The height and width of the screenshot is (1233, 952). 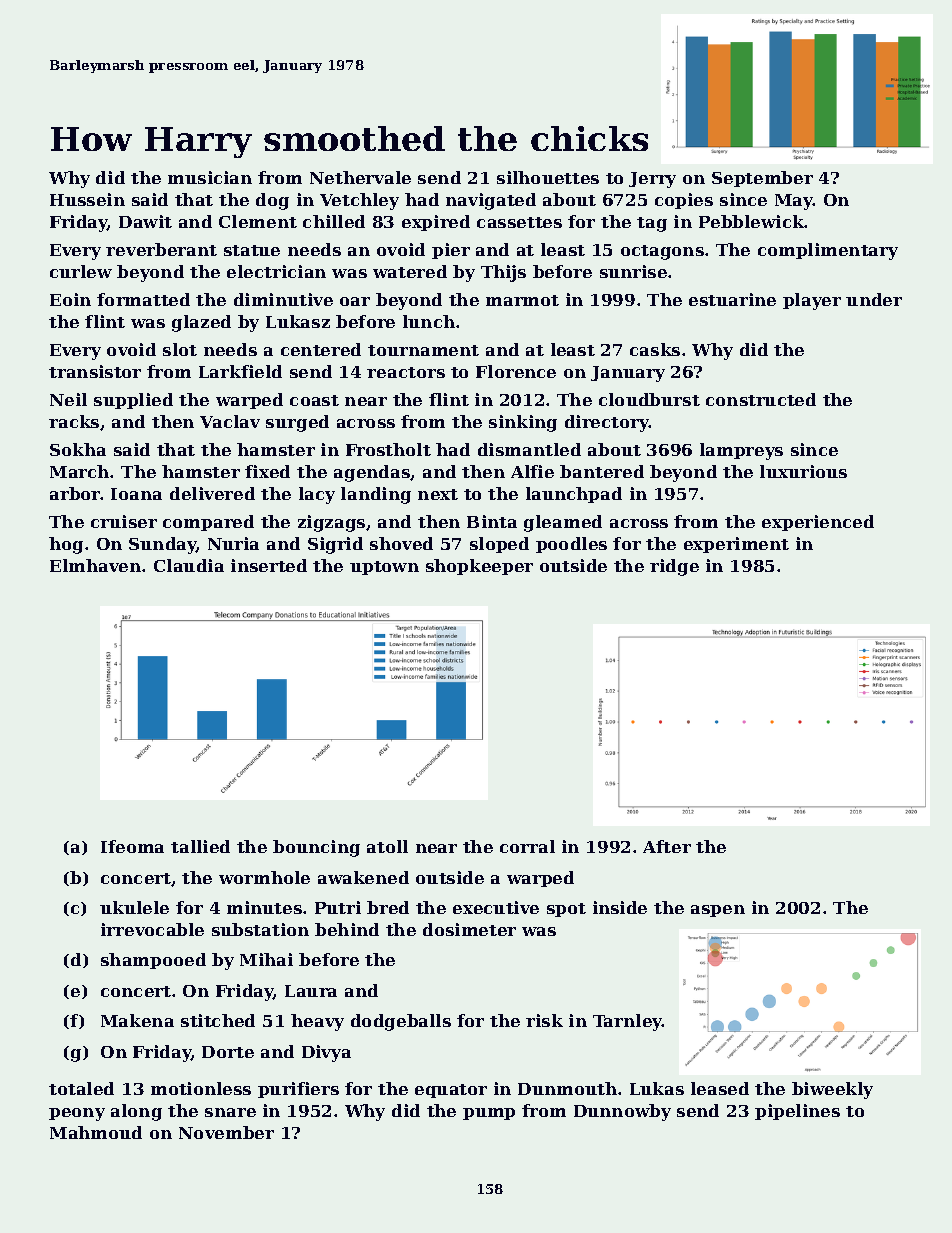 What do you see at coordinates (563, 523) in the screenshot?
I see `gleamed` at bounding box center [563, 523].
